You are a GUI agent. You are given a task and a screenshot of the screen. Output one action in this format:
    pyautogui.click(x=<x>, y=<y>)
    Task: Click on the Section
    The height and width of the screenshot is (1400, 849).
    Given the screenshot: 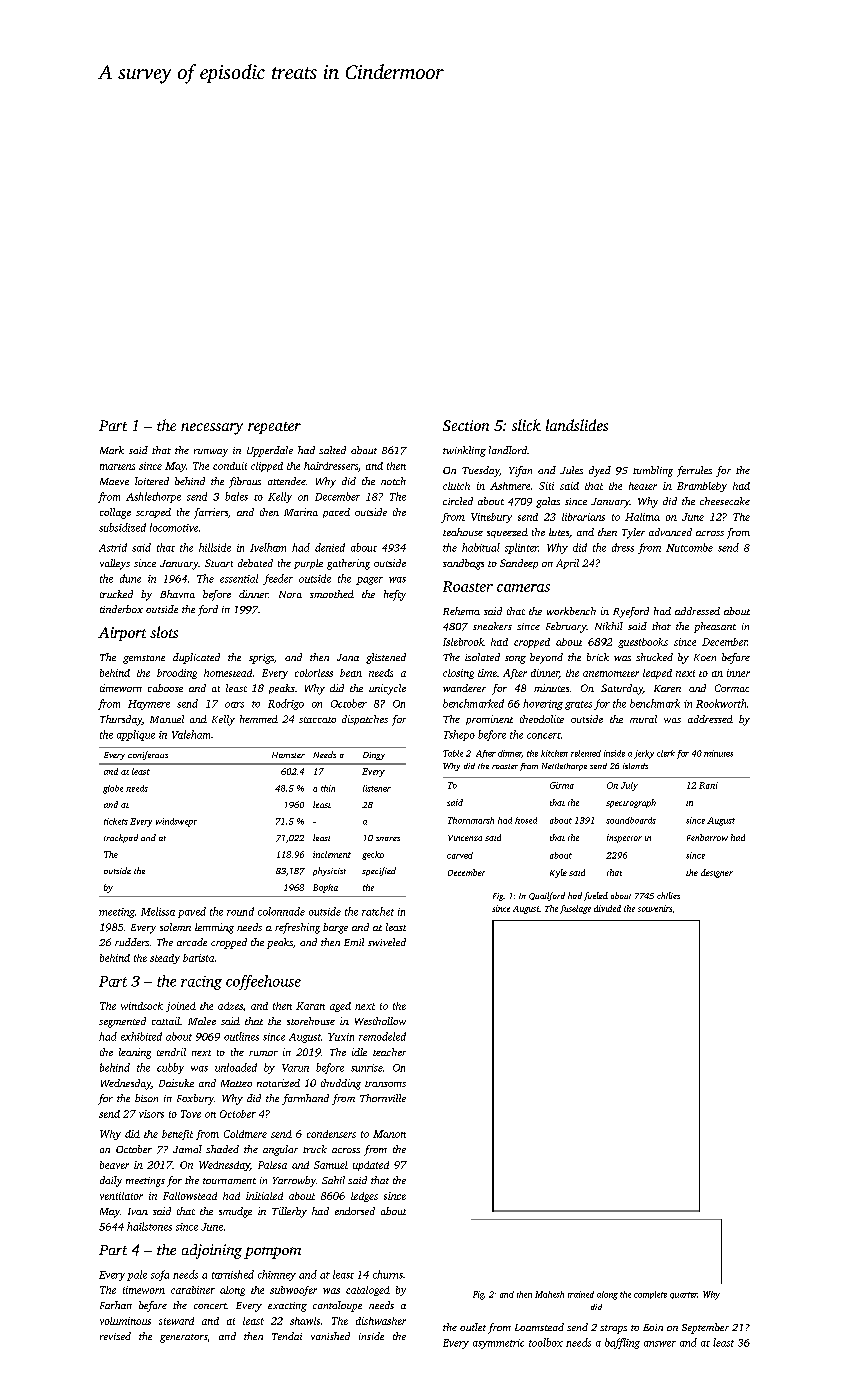 What is the action you would take?
    pyautogui.click(x=466, y=425)
